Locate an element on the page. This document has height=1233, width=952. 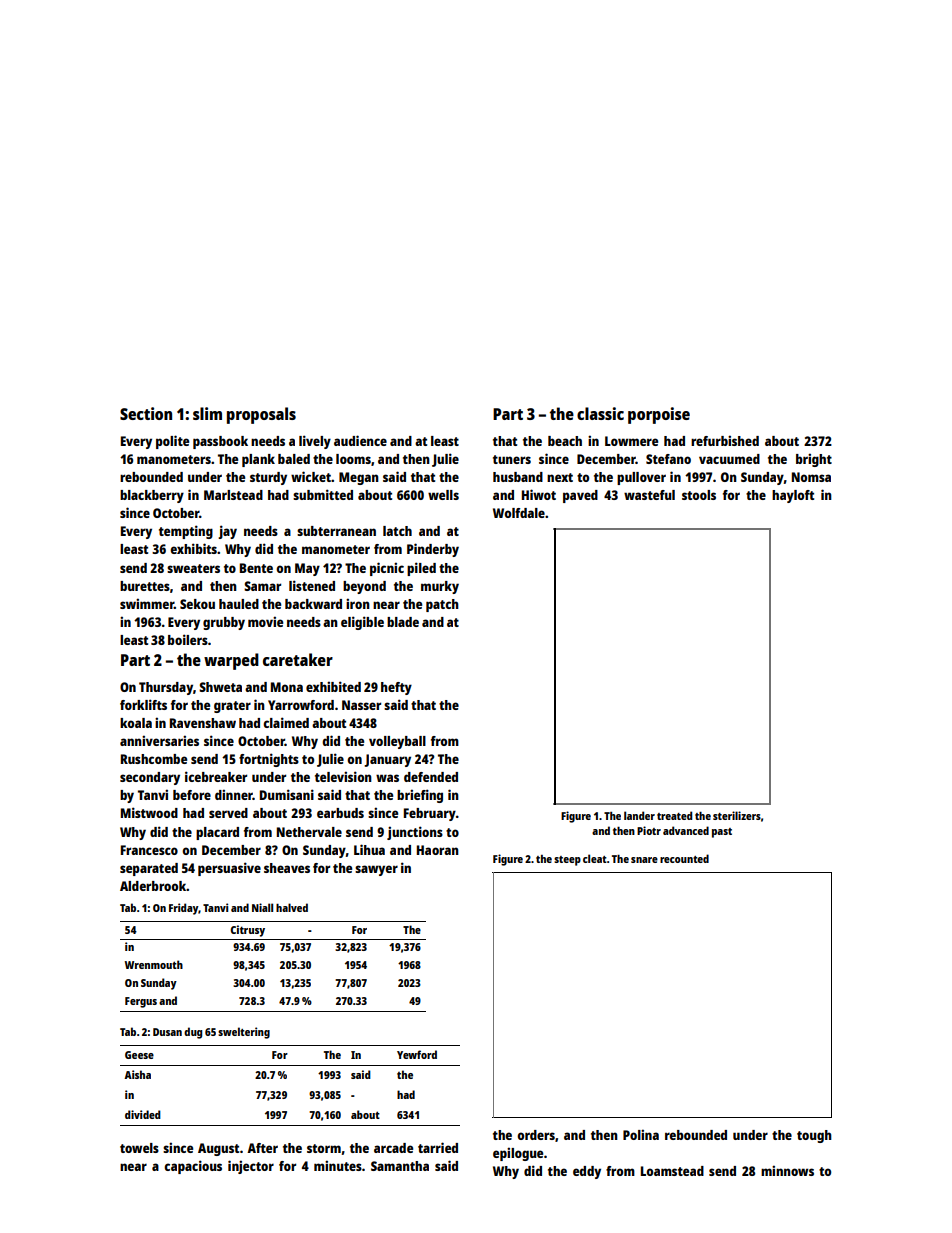
burettes is located at coordinates (145, 586).
